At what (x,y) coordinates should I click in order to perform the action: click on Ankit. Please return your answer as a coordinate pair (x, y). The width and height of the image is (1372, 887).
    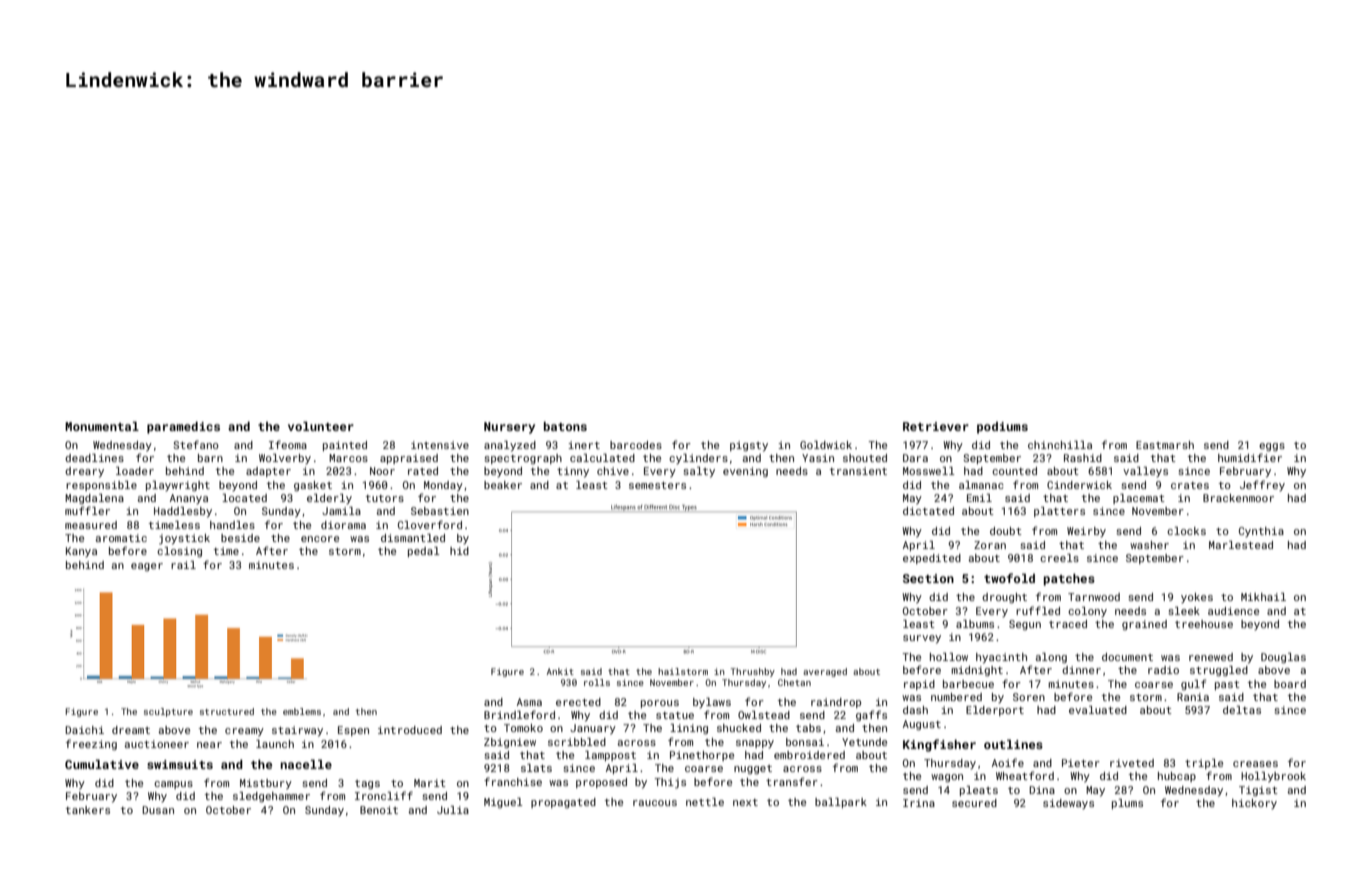
    Looking at the image, I should click on (560, 671).
